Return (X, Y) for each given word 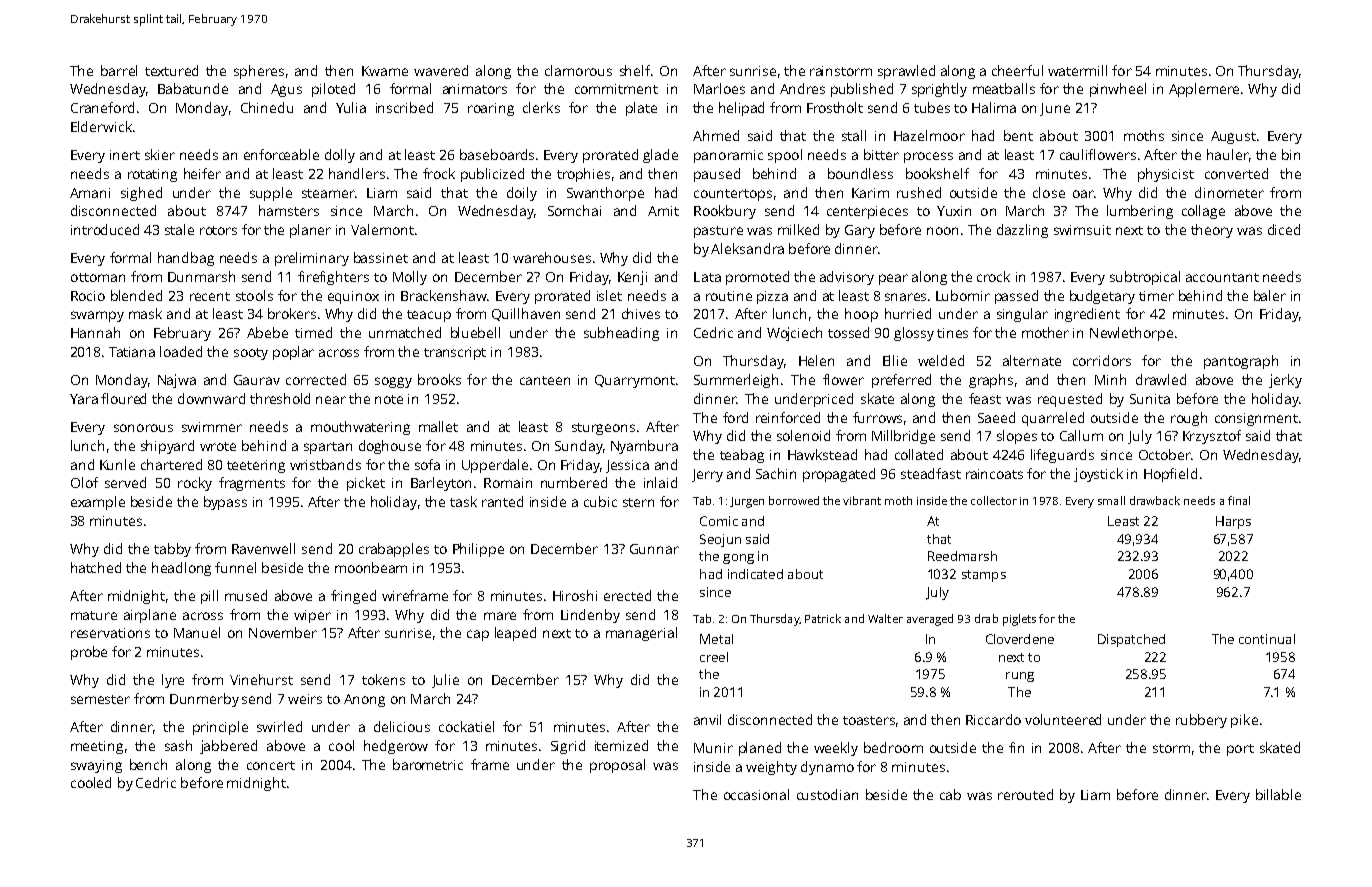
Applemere (1204, 90)
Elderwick (101, 126)
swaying (96, 766)
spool (785, 156)
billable (1278, 794)
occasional (756, 794)
